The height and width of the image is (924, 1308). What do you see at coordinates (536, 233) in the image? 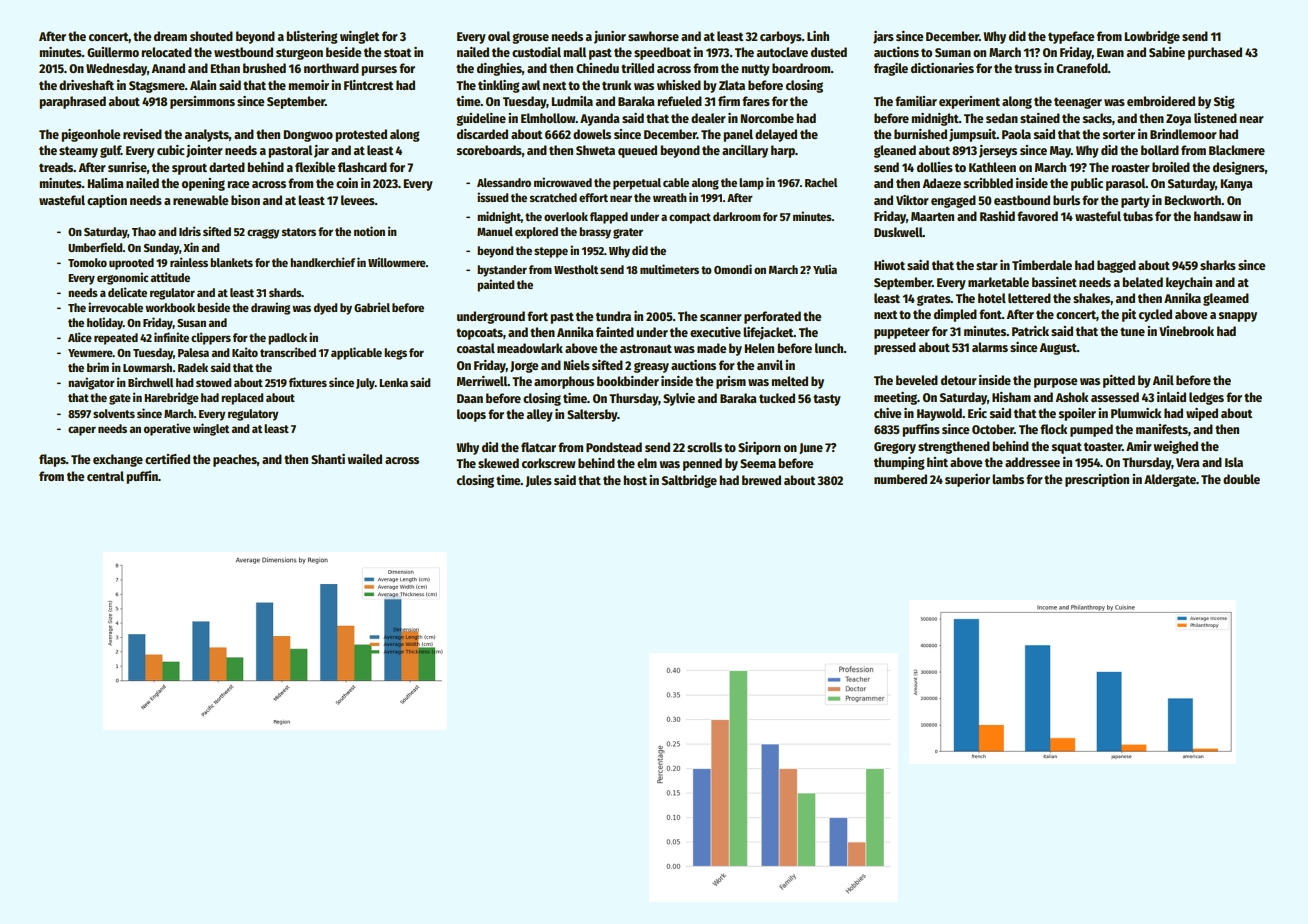
I see `explored` at bounding box center [536, 233].
